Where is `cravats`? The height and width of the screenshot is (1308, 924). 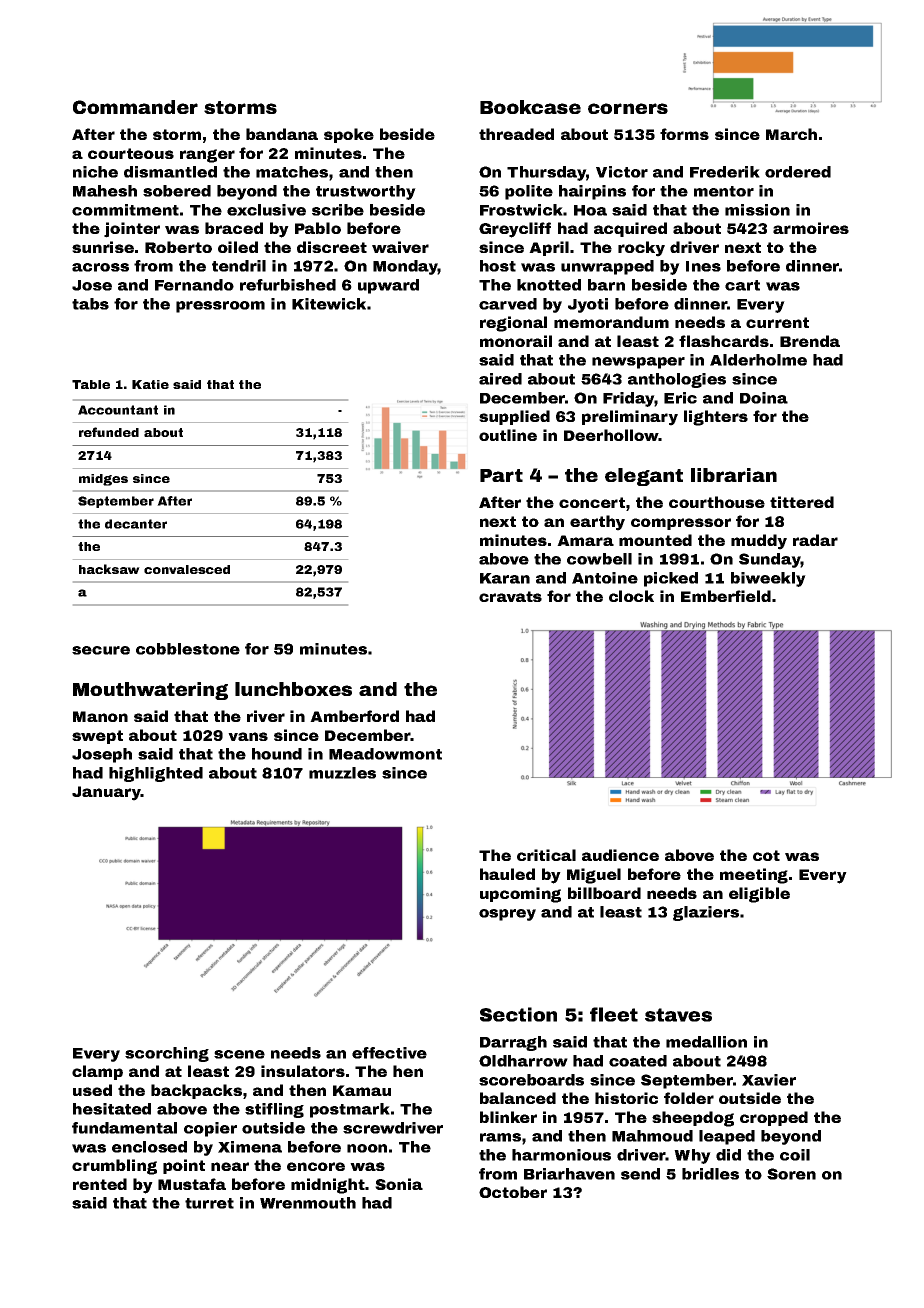
cravats is located at coordinates (510, 596).
